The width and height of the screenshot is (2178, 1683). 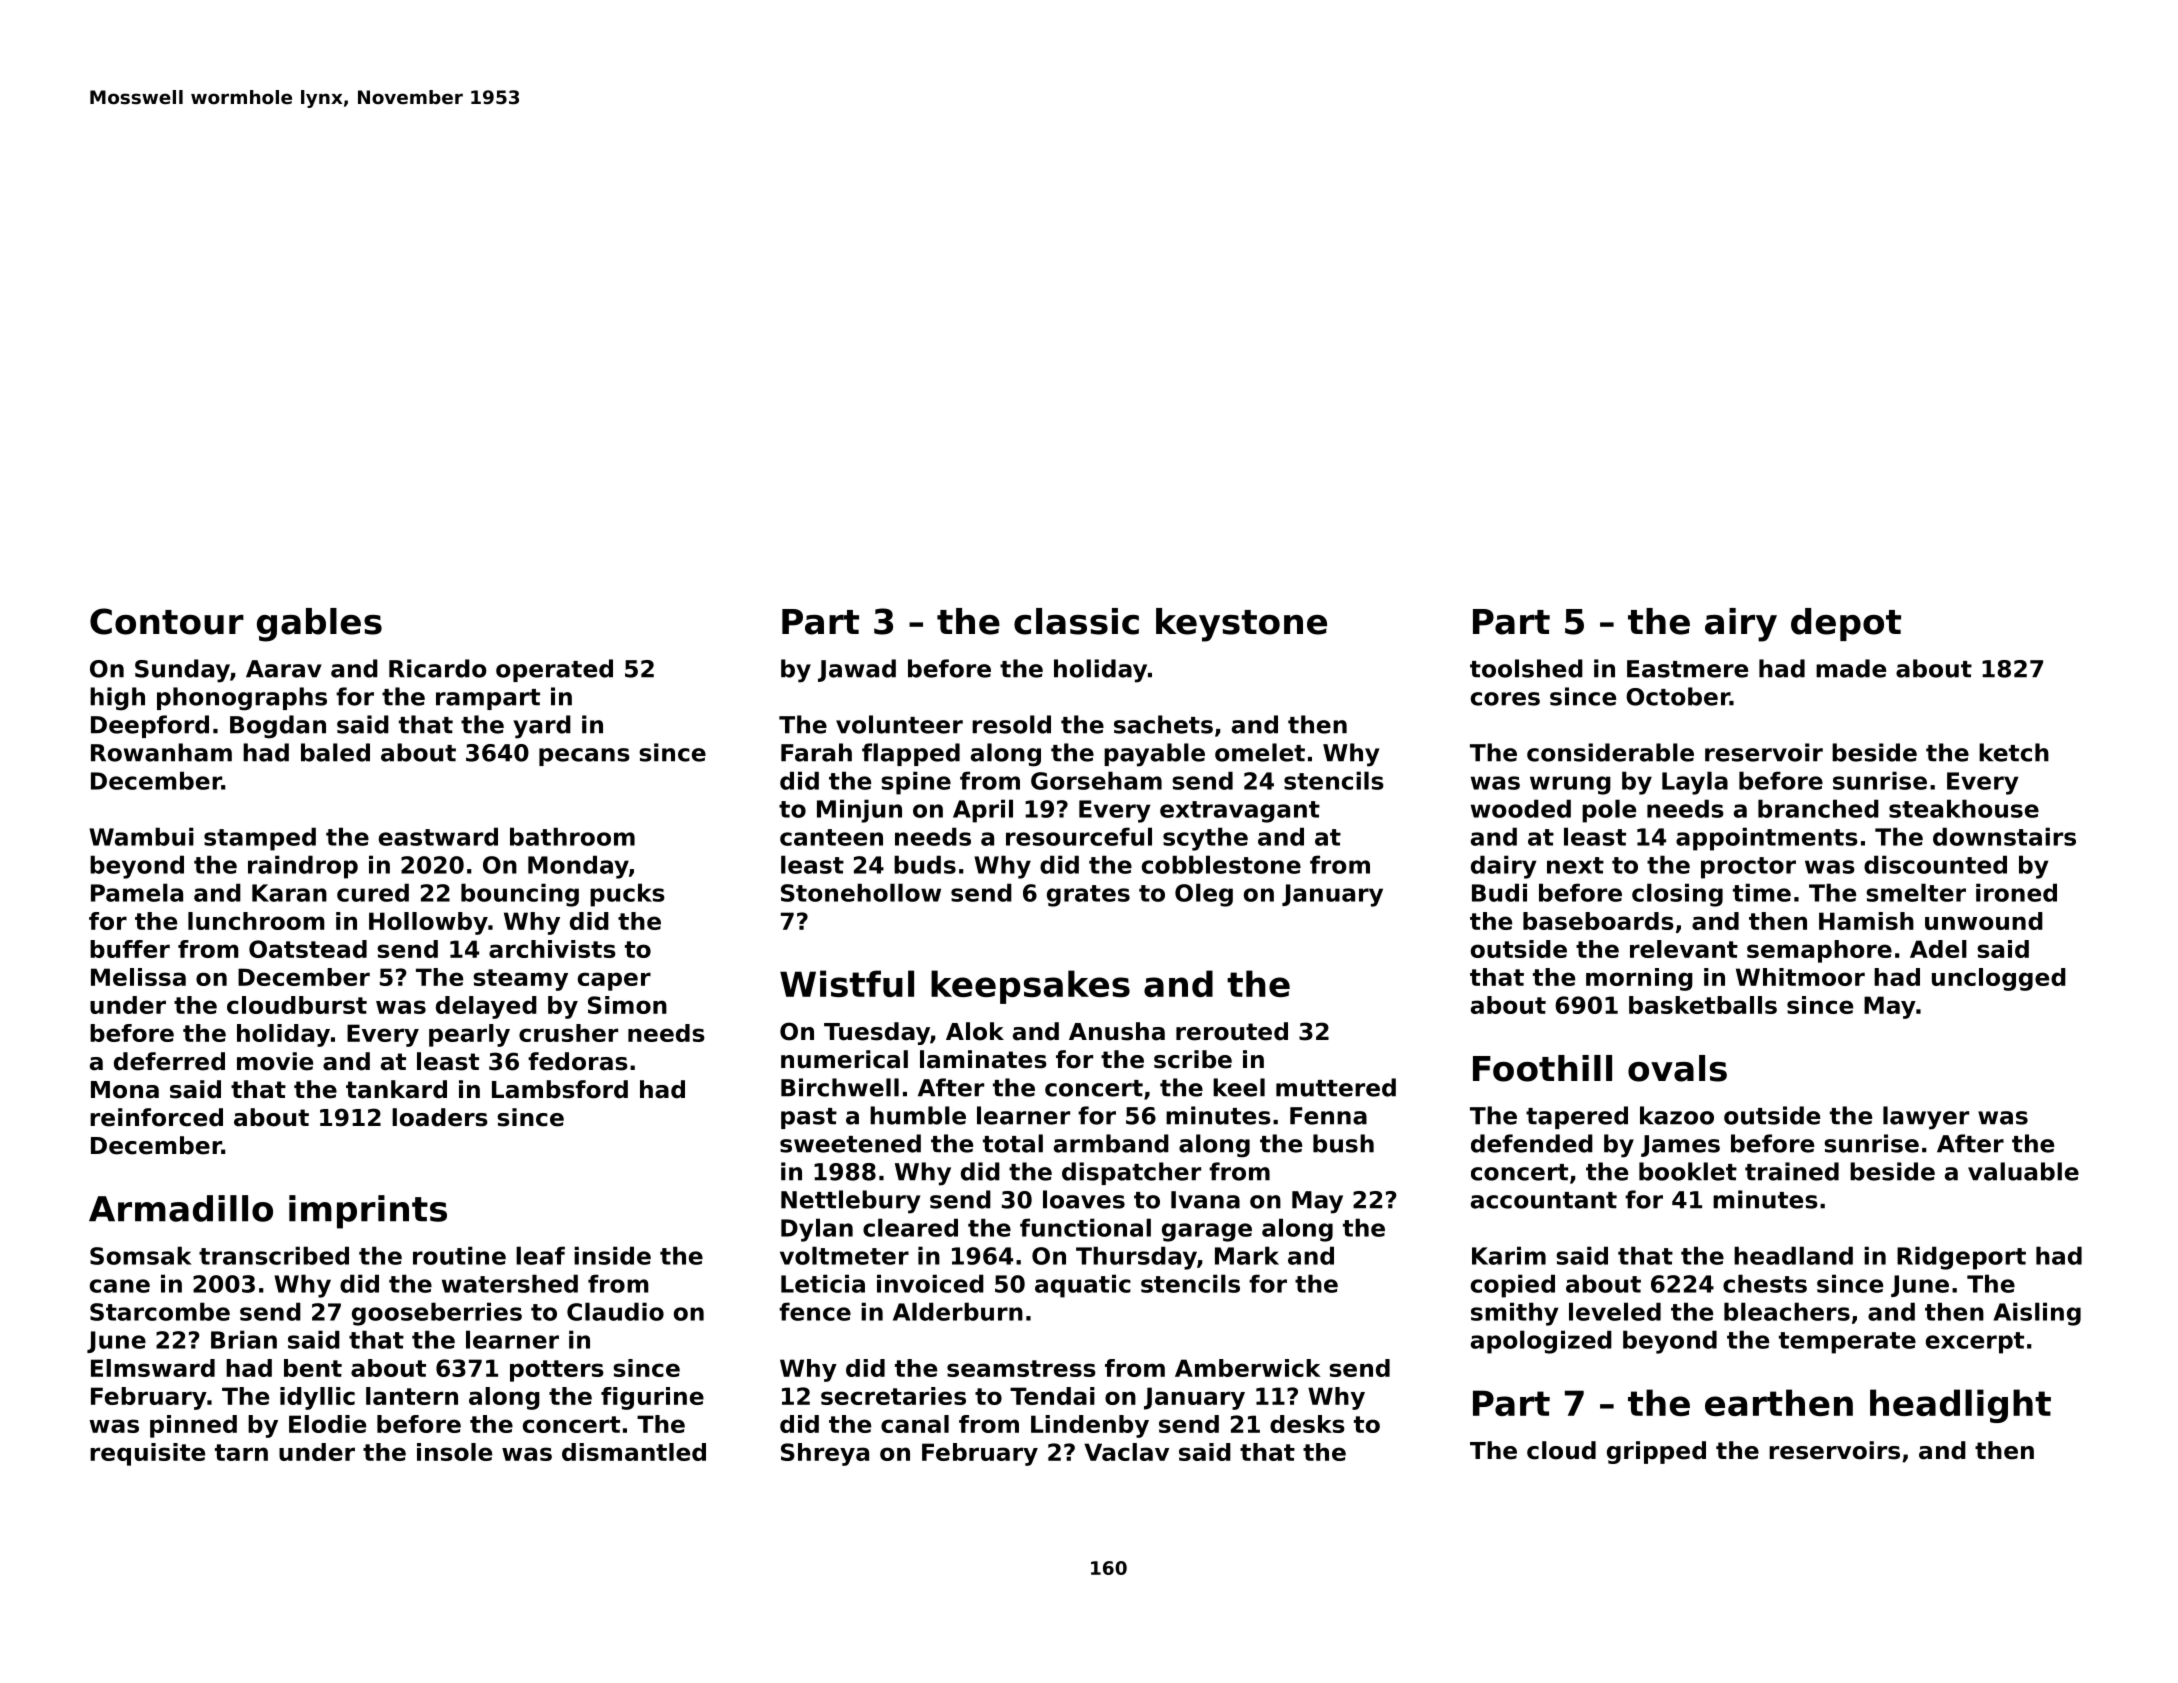 I want to click on fence, so click(x=815, y=1311).
